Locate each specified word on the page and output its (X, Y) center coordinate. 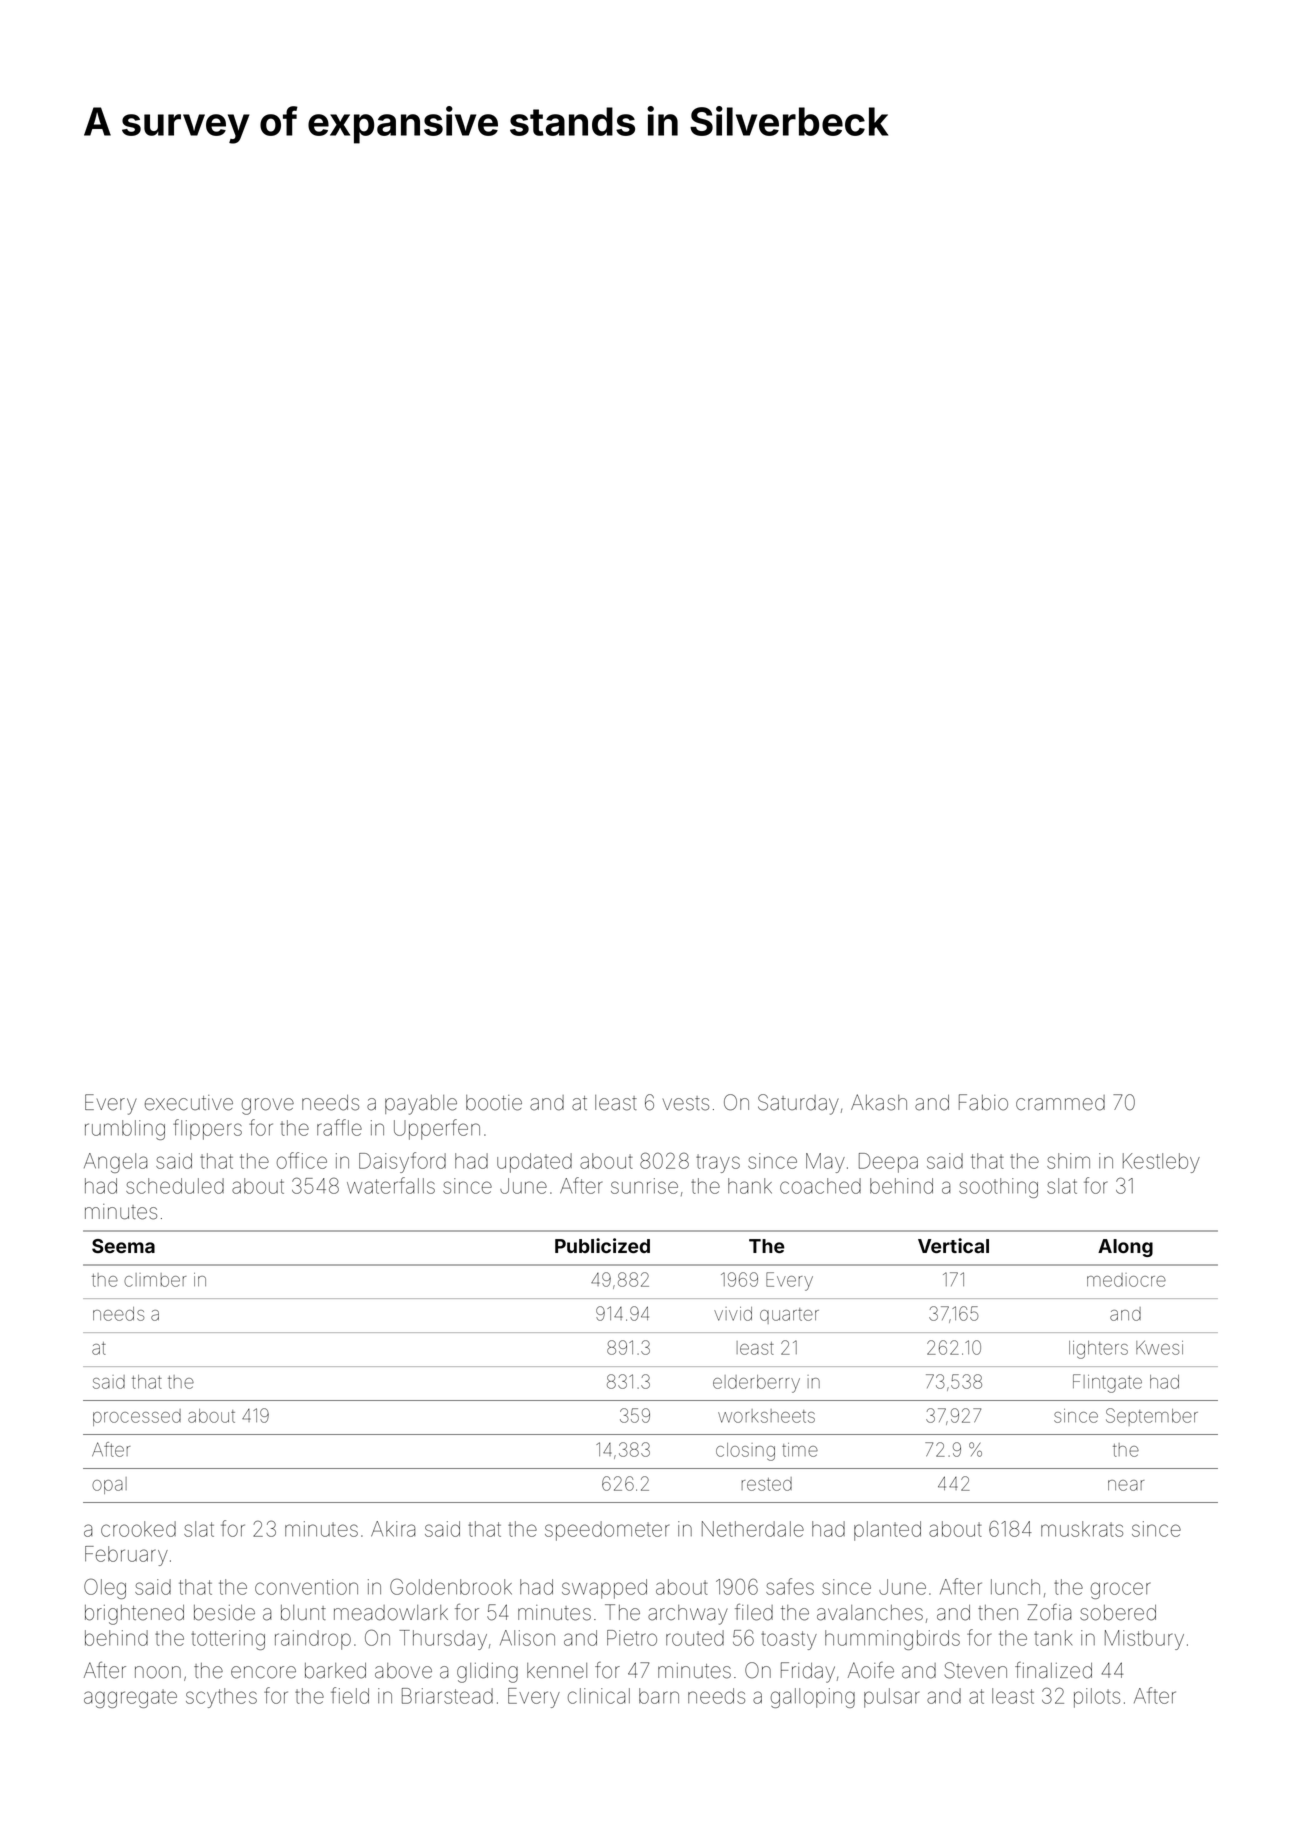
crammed (1060, 1103)
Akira (393, 1529)
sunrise (644, 1186)
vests (686, 1103)
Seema (123, 1246)
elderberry (756, 1384)
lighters (1098, 1350)
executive (189, 1103)
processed (137, 1417)
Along (1125, 1248)
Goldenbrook (451, 1587)
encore (263, 1672)
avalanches (870, 1613)
